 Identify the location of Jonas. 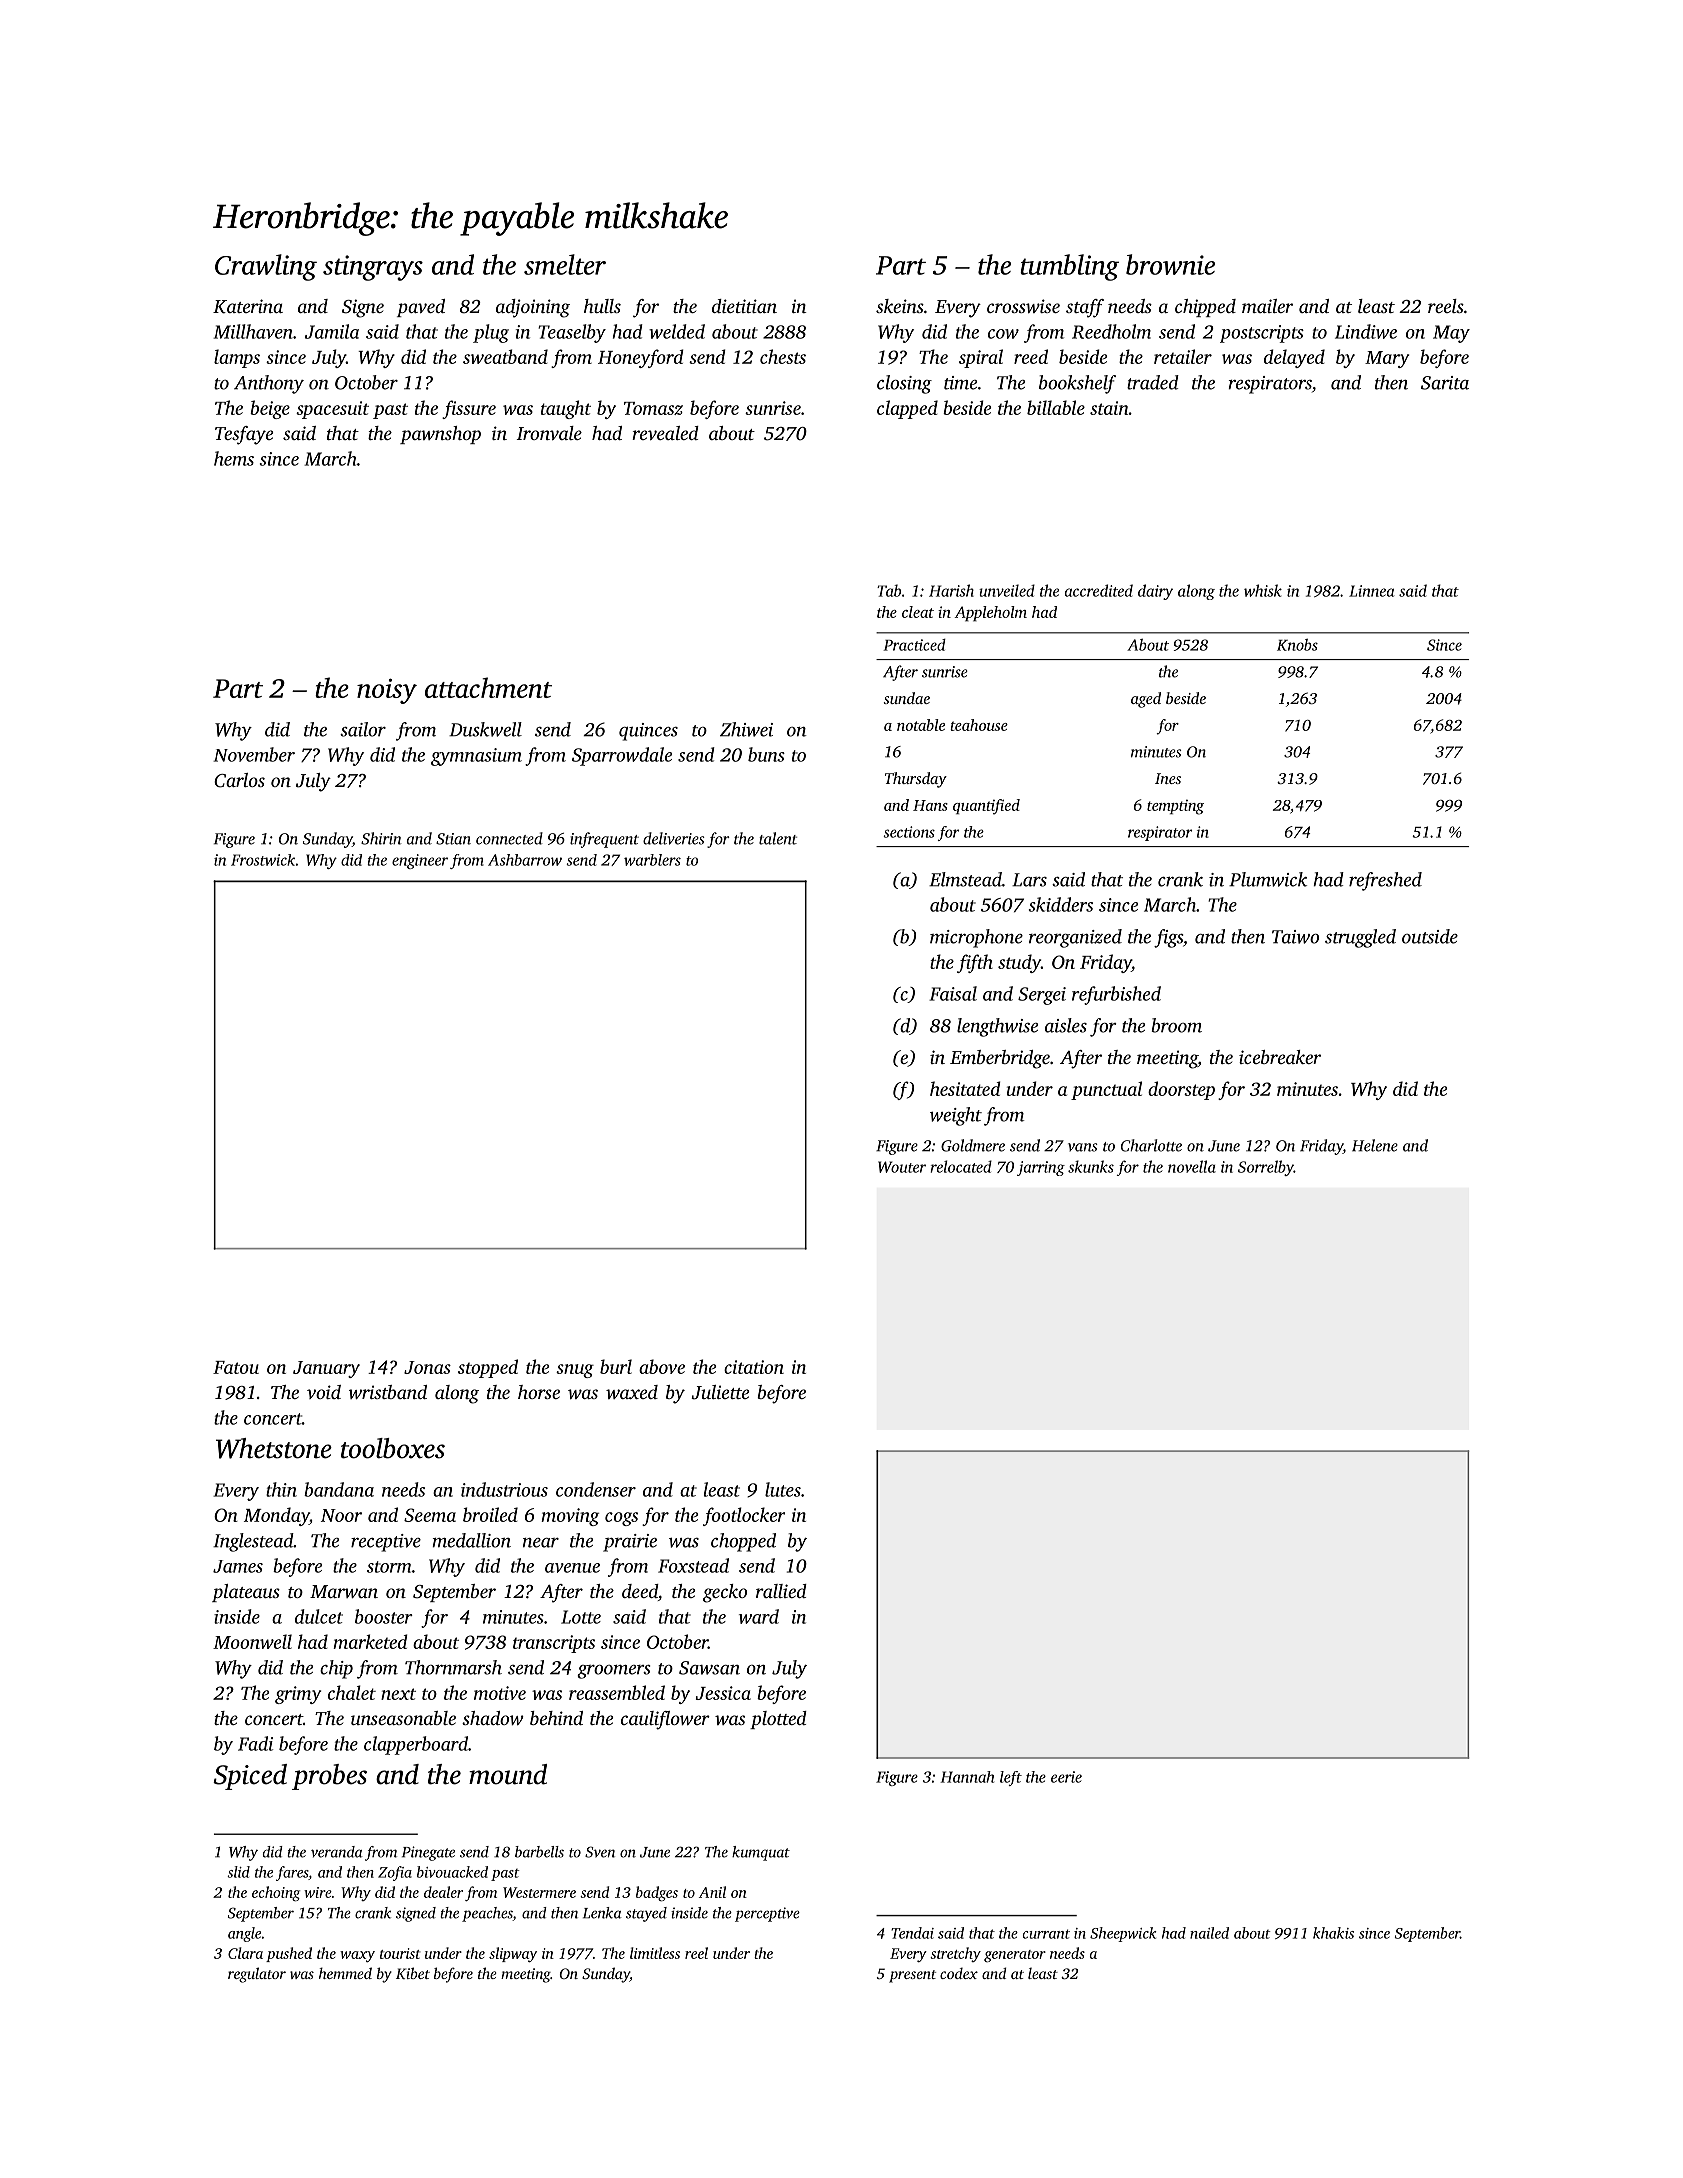
(427, 1367).
